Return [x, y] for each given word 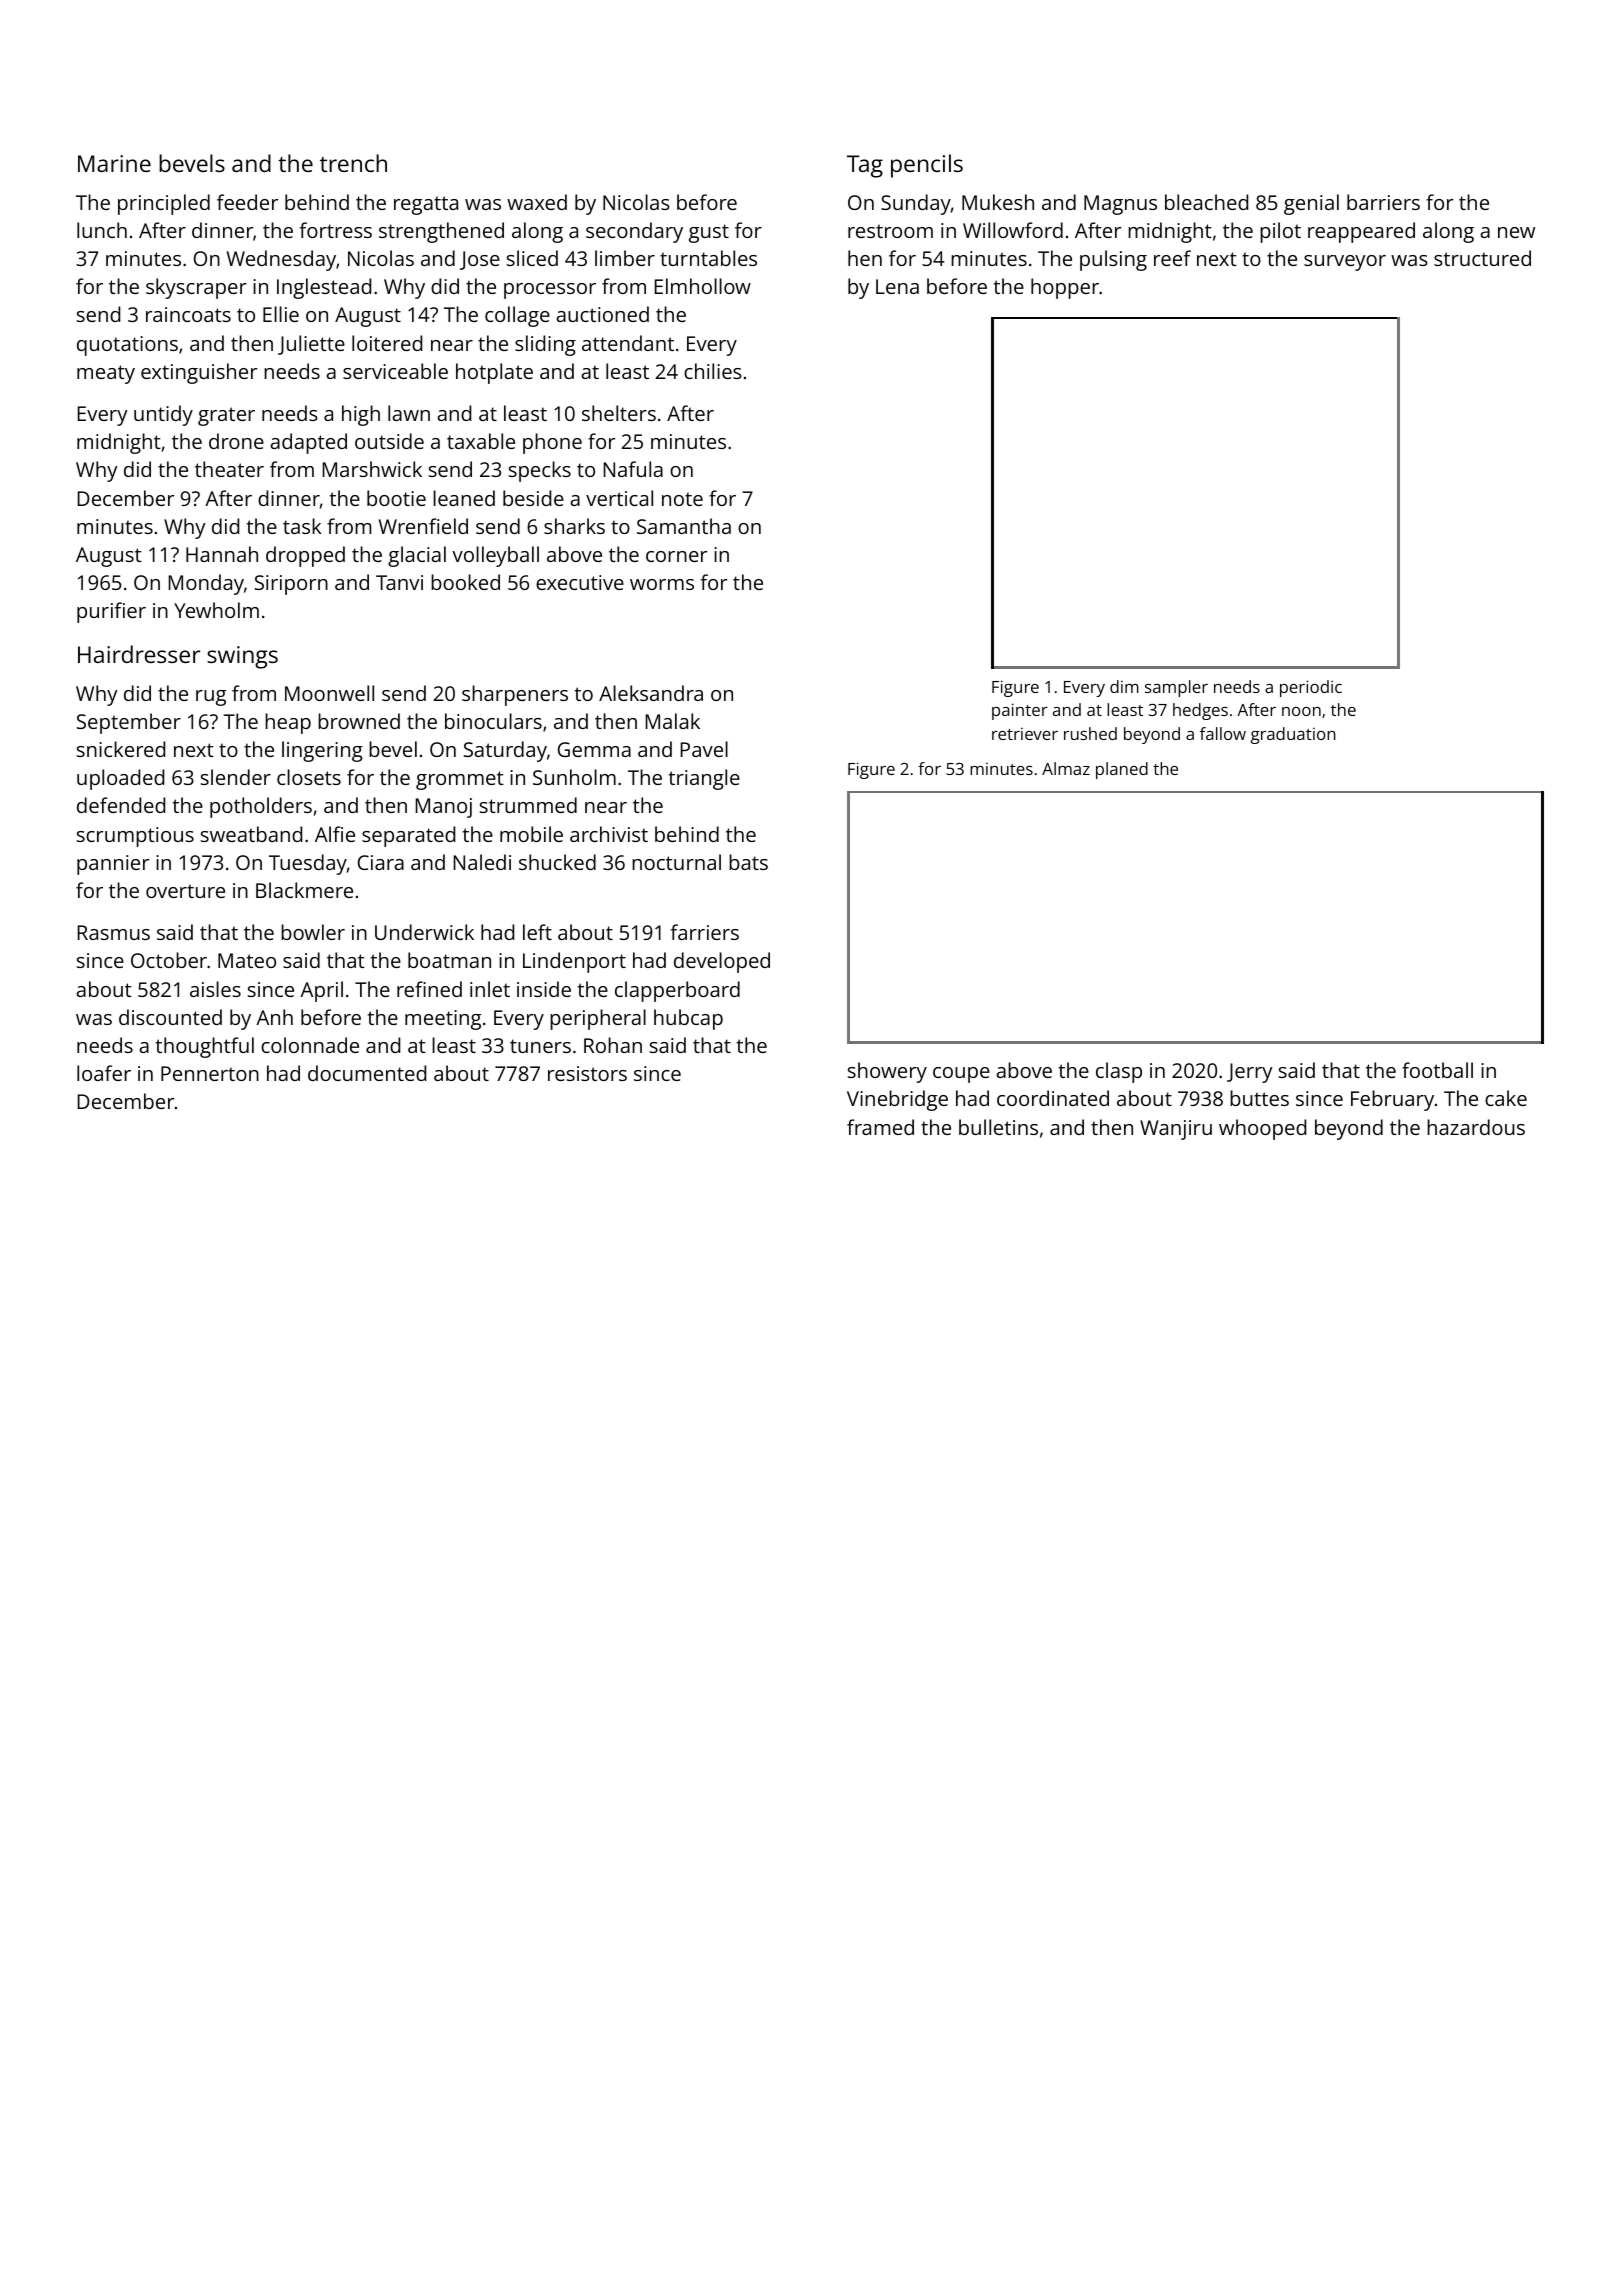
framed [880, 1127]
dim [1124, 686]
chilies [713, 371]
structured [1482, 258]
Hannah [222, 554]
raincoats [188, 314]
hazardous [1476, 1127]
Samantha [684, 526]
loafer [104, 1073]
